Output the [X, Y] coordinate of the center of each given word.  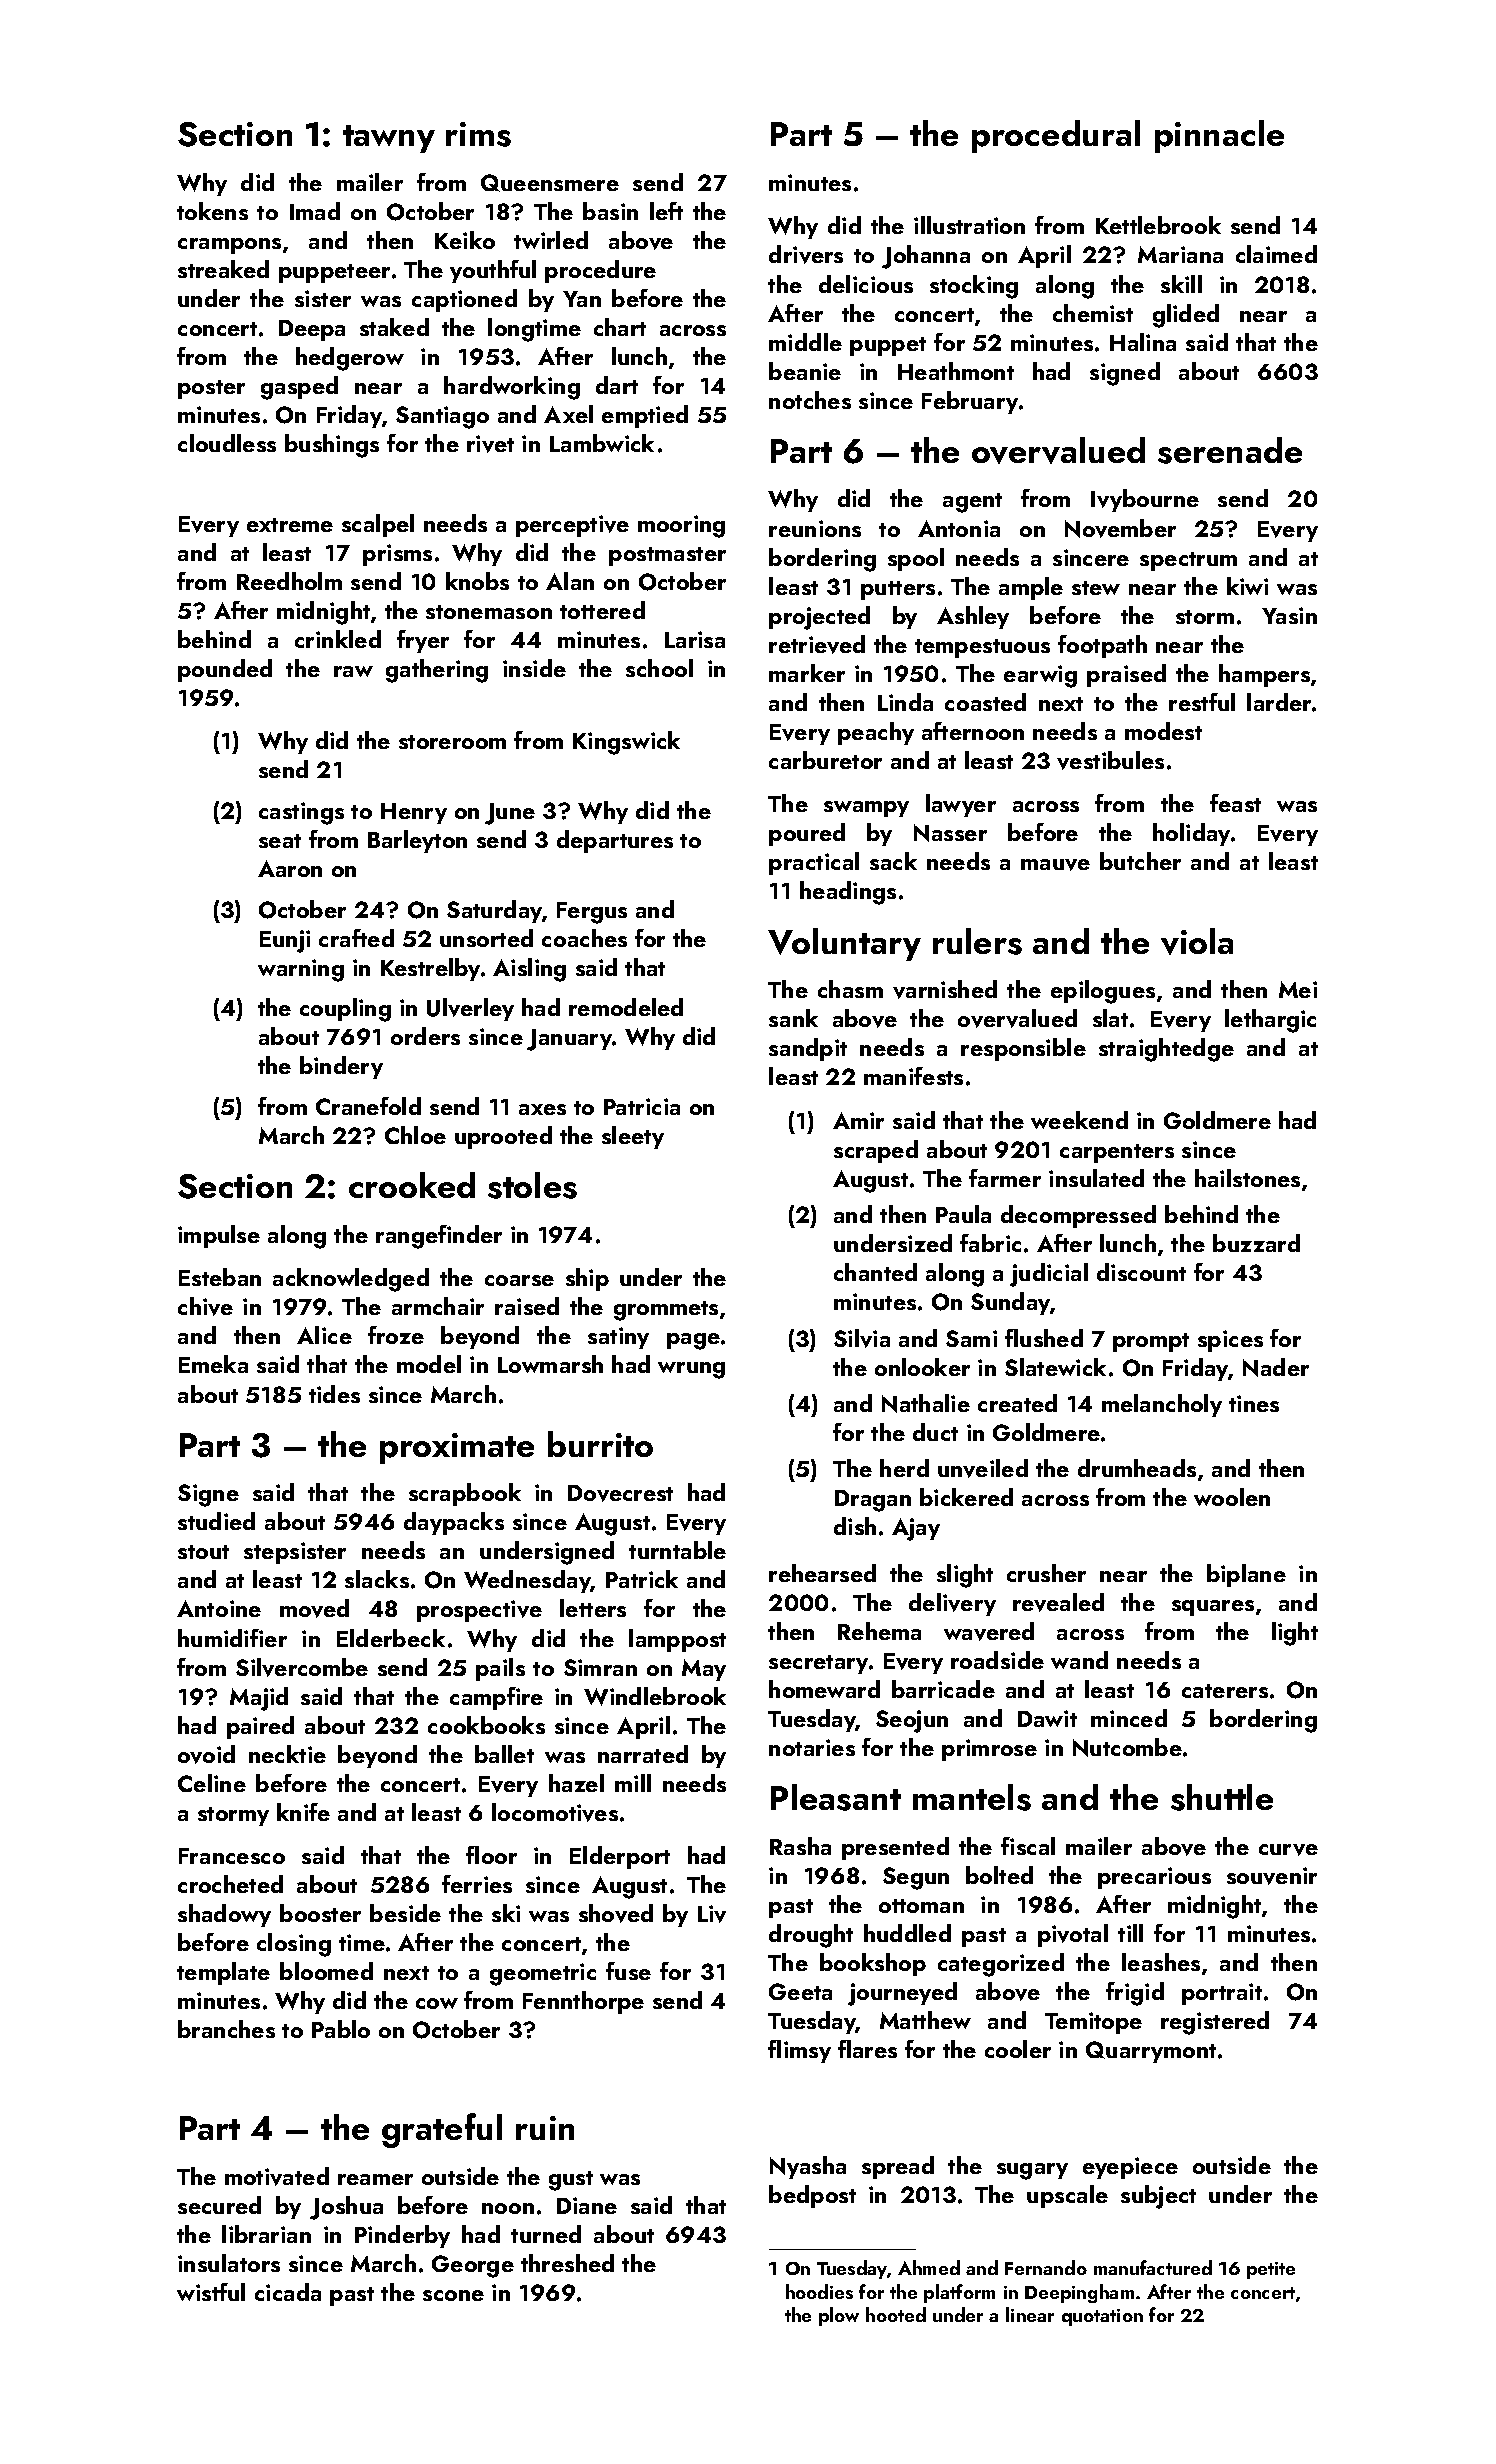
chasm [850, 989]
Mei [1298, 989]
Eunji [285, 941]
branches [226, 2029]
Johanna [926, 257]
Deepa [312, 330]
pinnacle [1219, 136]
